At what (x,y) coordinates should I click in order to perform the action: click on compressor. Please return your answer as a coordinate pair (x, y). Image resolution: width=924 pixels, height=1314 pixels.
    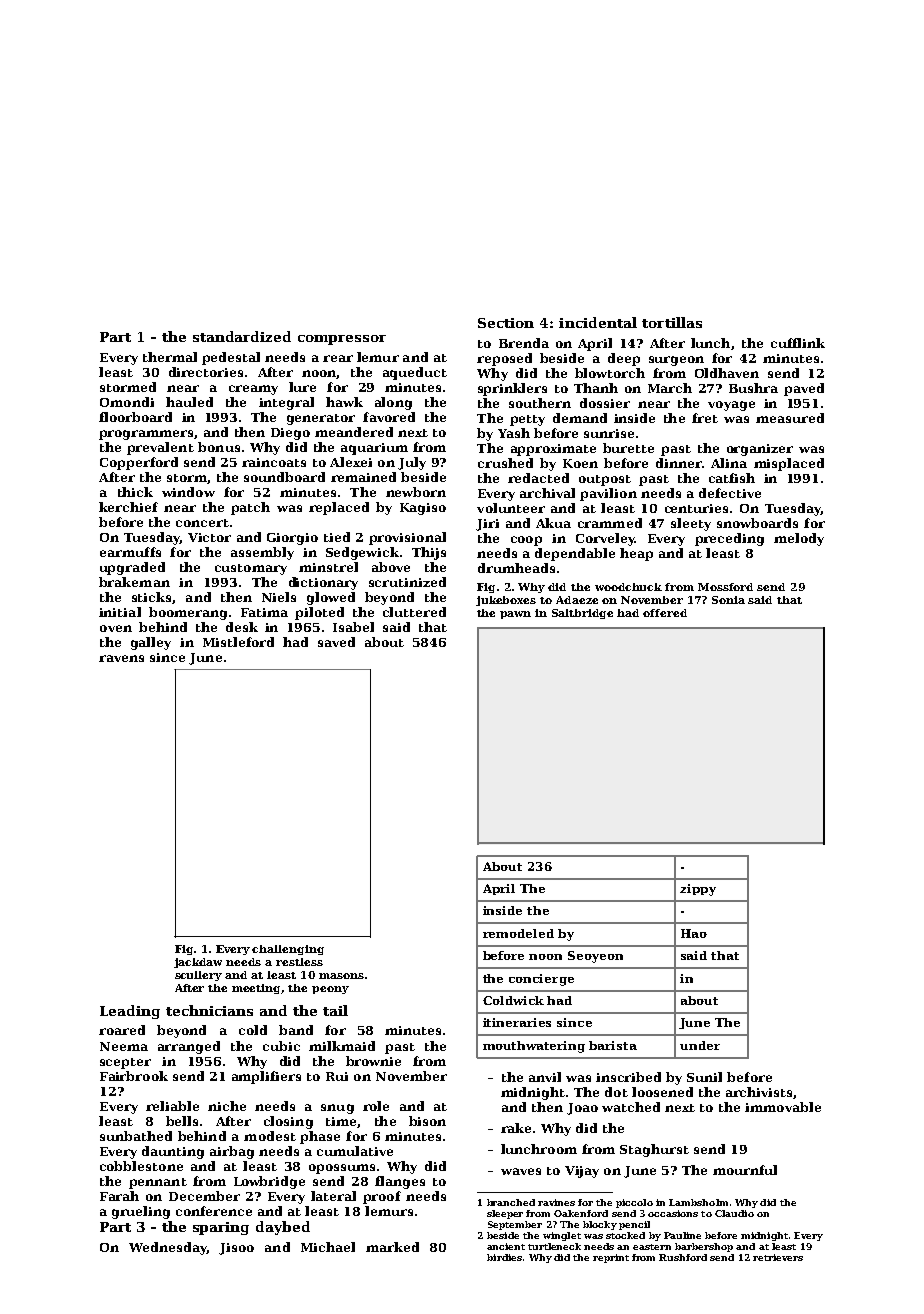
    Looking at the image, I should click on (342, 340).
